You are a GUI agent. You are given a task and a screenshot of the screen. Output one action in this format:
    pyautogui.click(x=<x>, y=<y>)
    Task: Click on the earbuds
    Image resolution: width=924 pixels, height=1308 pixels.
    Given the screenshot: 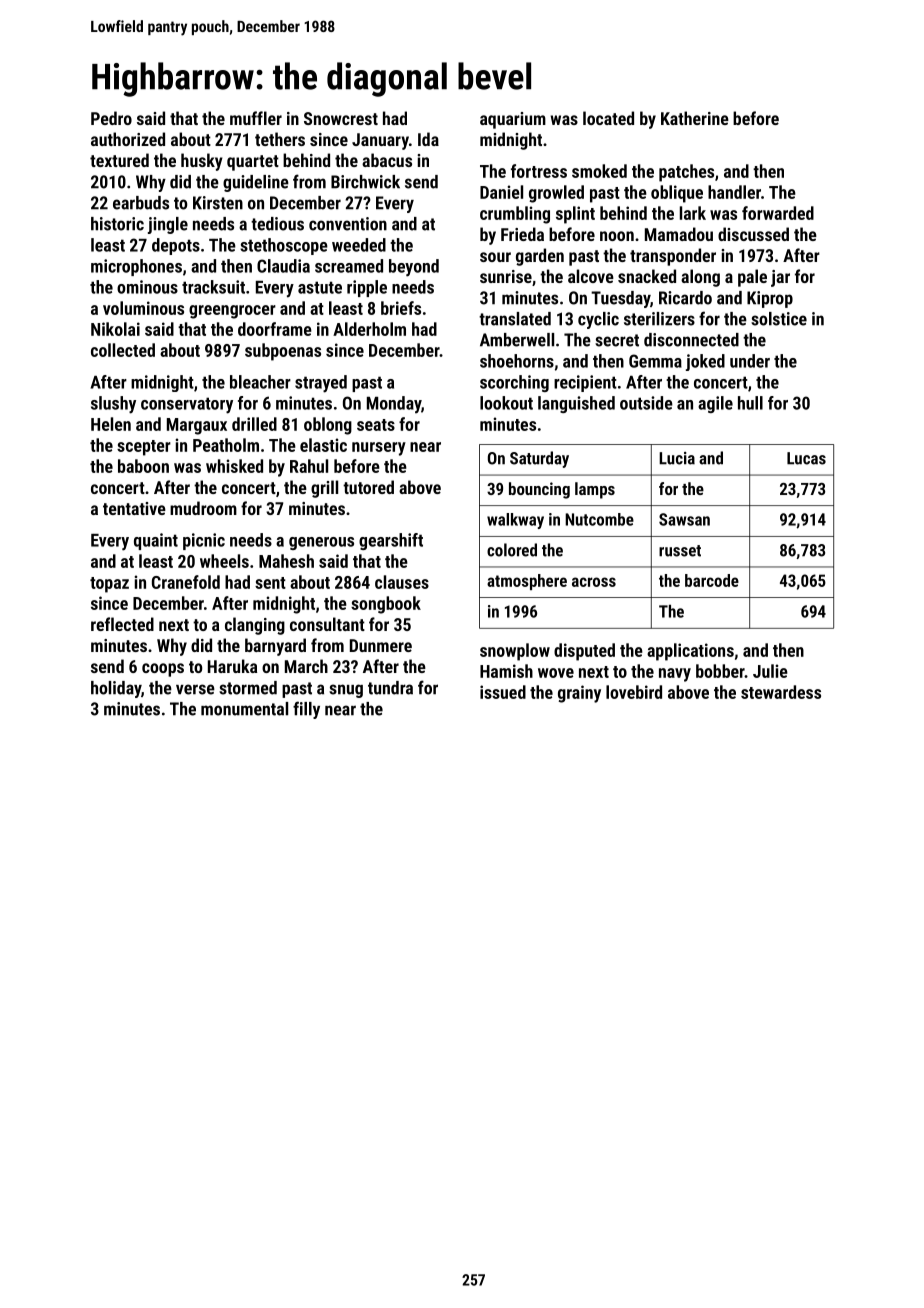 What is the action you would take?
    pyautogui.click(x=141, y=203)
